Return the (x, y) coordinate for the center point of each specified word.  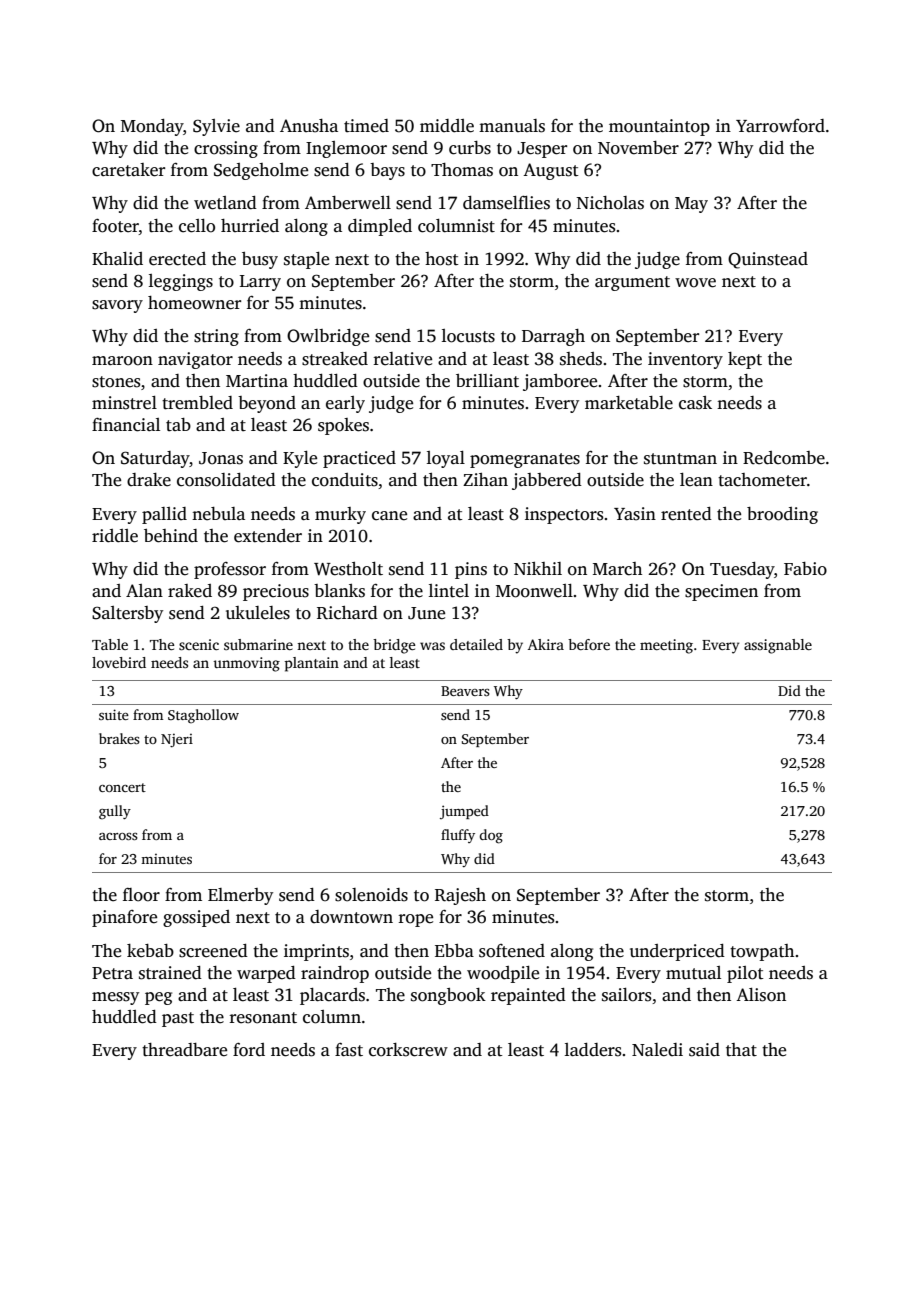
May (691, 205)
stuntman (680, 459)
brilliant (487, 381)
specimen (721, 592)
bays (387, 171)
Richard (347, 613)
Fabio (805, 569)
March (617, 569)
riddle (115, 536)
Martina (257, 381)
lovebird (119, 662)
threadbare (184, 1050)
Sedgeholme (261, 171)
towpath (762, 952)
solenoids (371, 895)
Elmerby (240, 896)
